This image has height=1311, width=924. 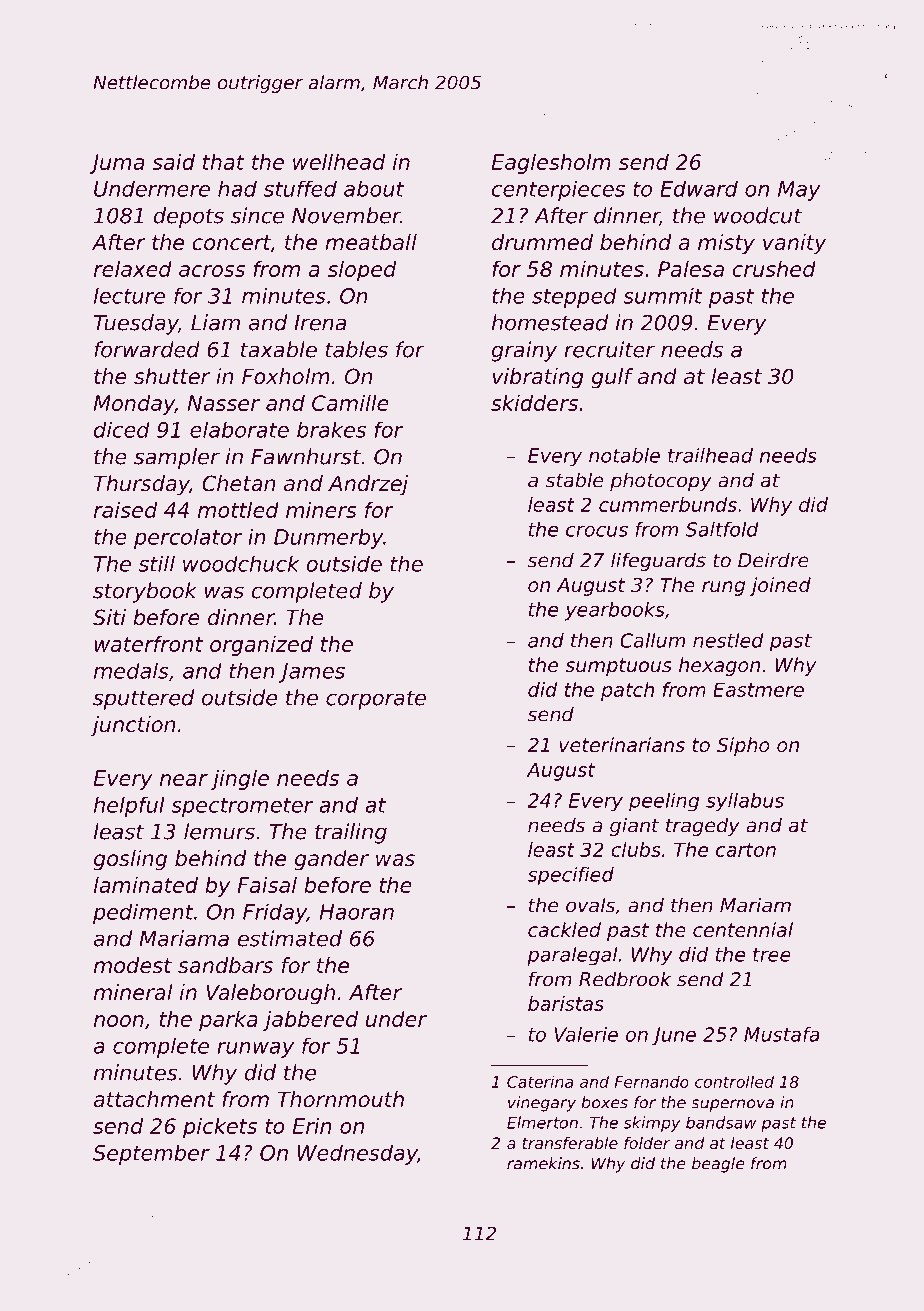 I want to click on depots, so click(x=189, y=217).
